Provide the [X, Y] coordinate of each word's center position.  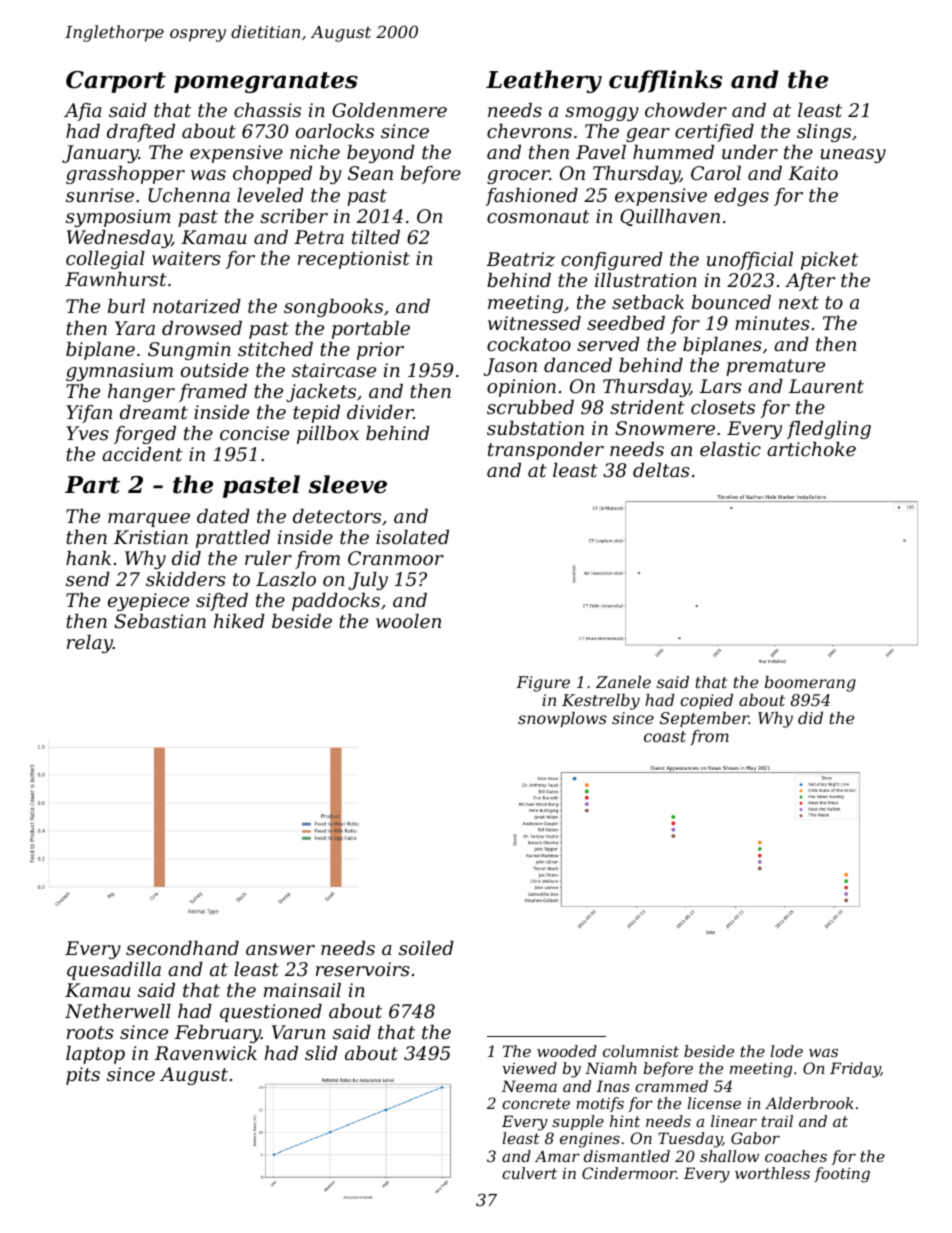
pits [83, 1076]
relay [90, 644]
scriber [294, 216]
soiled [426, 948]
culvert [529, 1173]
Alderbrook [809, 1103]
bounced [731, 302]
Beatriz [520, 259]
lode [787, 1051]
